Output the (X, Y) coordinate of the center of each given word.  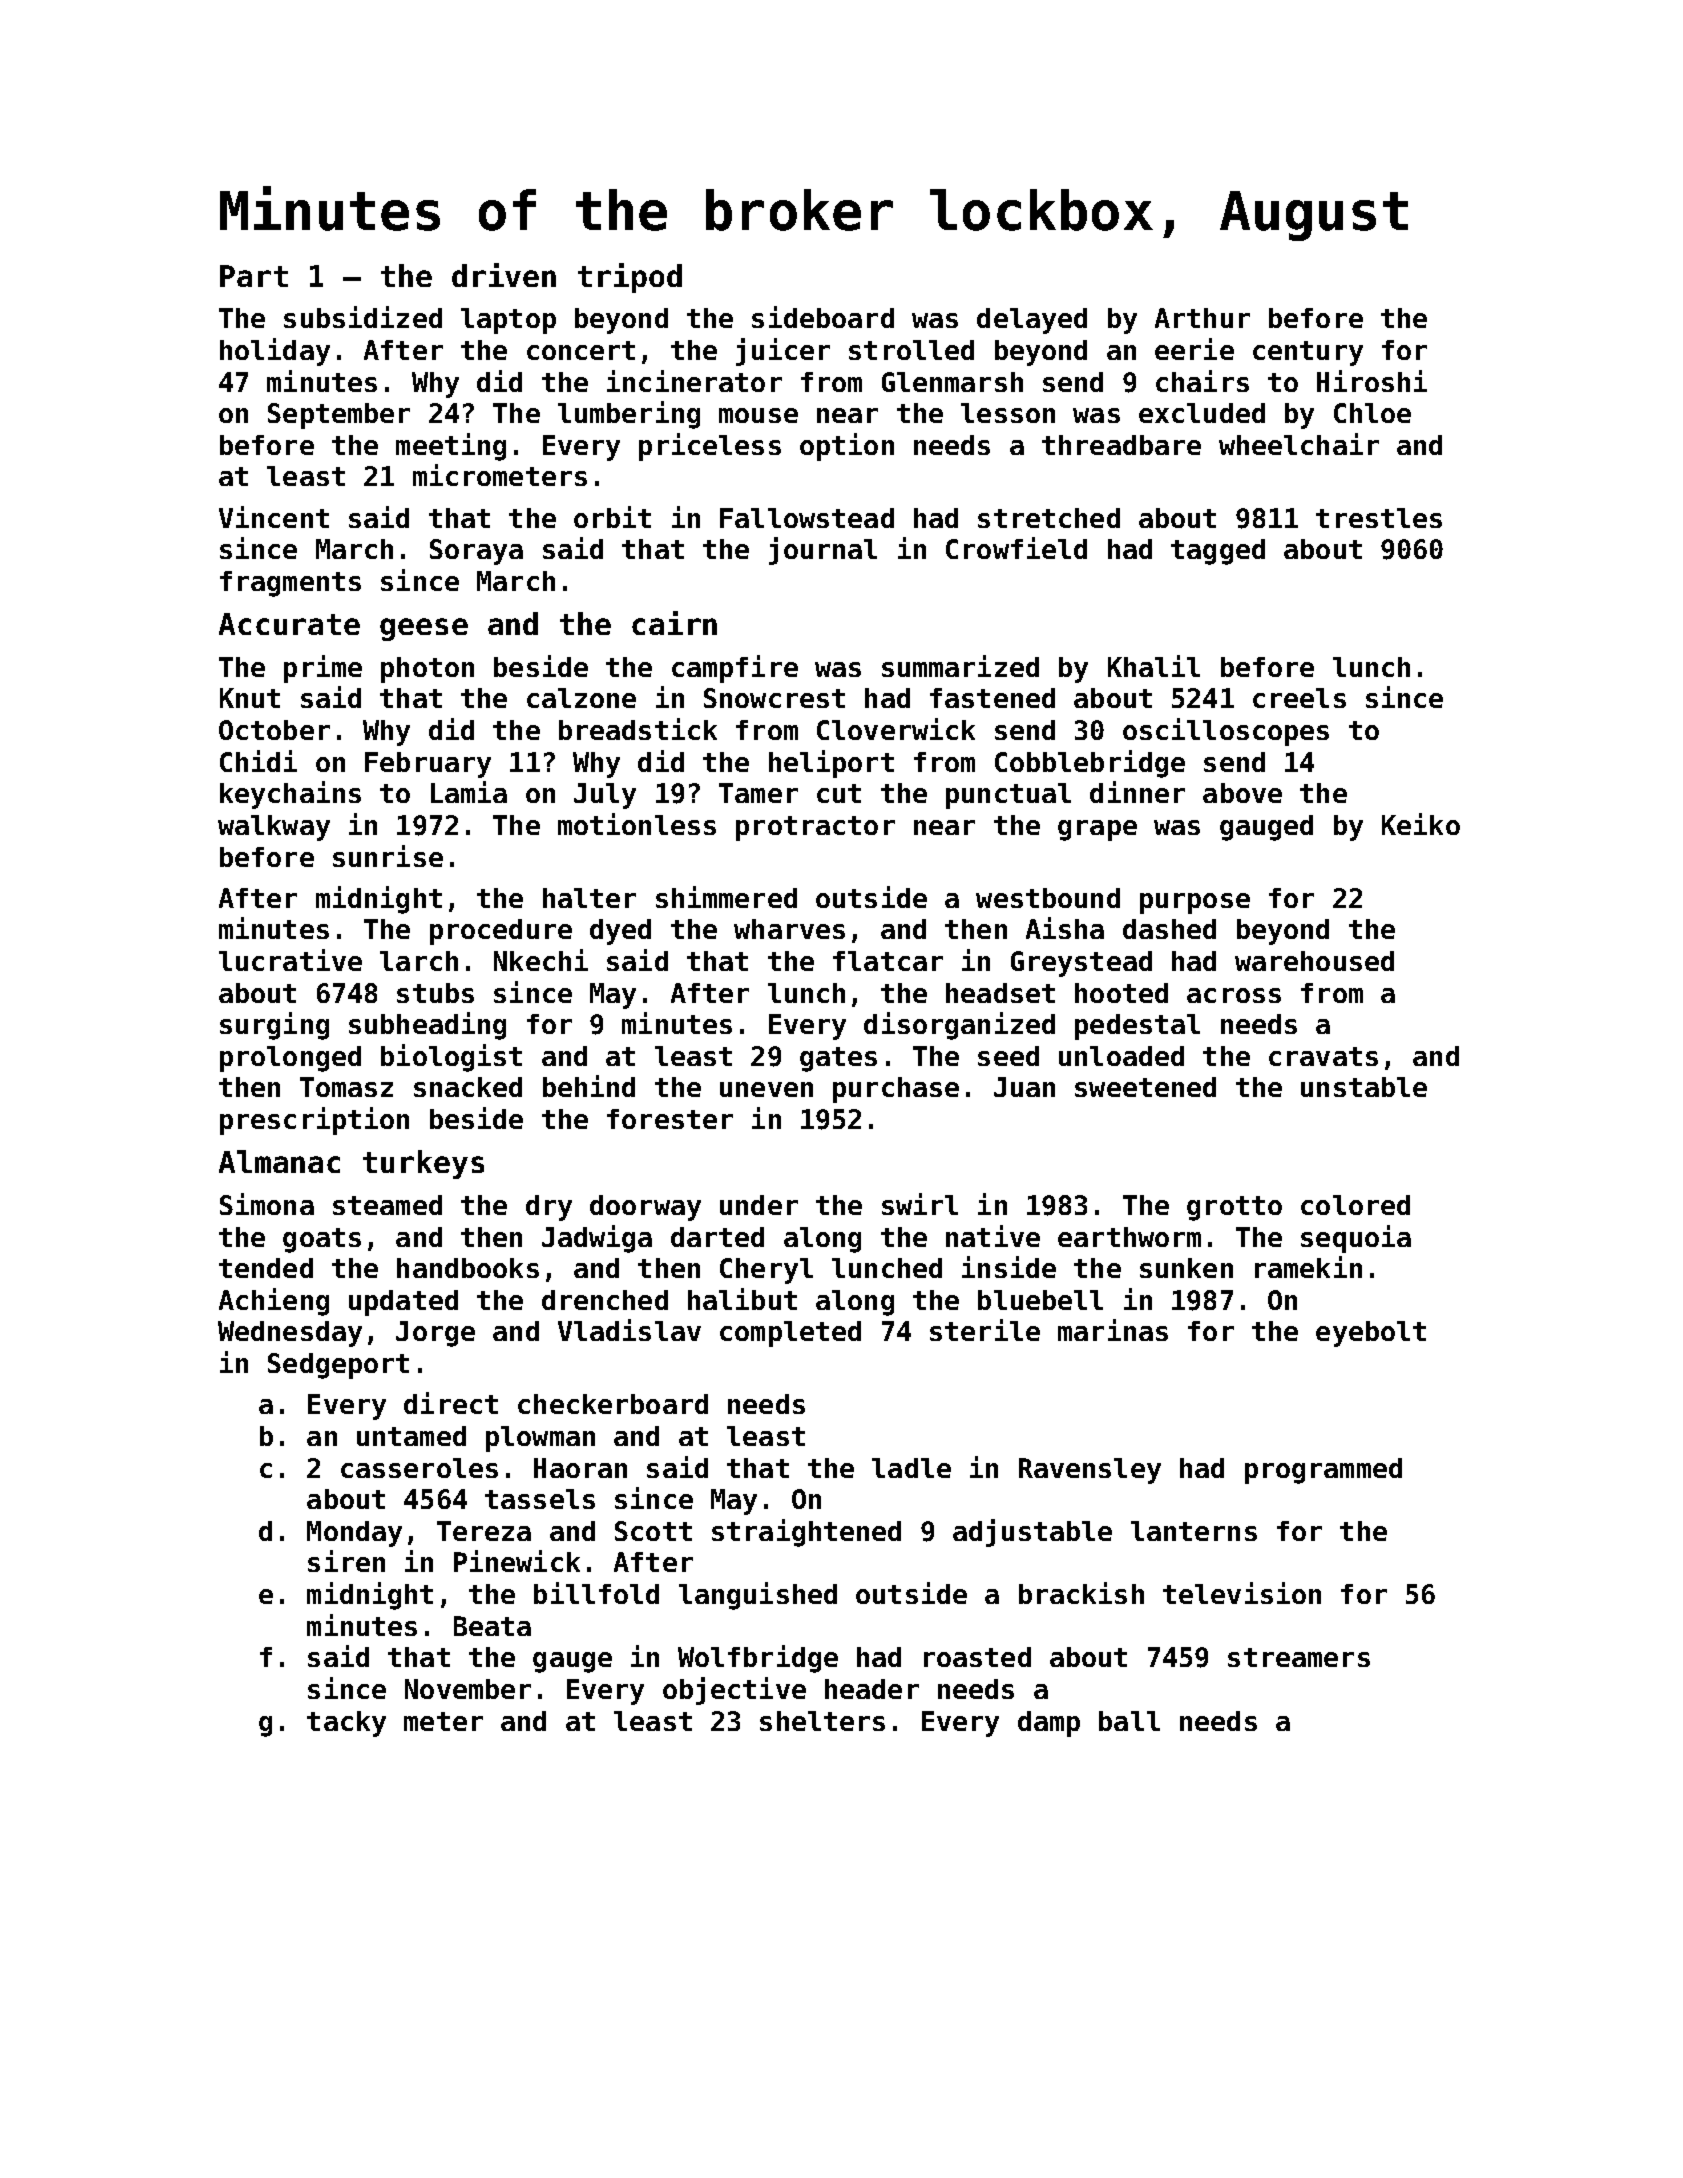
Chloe (1372, 413)
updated (403, 1303)
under (759, 1205)
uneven (766, 1089)
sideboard (823, 317)
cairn (674, 623)
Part (254, 276)
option (847, 447)
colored (1355, 1205)
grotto (1234, 1208)
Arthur (1202, 318)
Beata (492, 1626)
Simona (267, 1204)
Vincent (274, 517)
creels (1299, 698)
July (605, 796)
